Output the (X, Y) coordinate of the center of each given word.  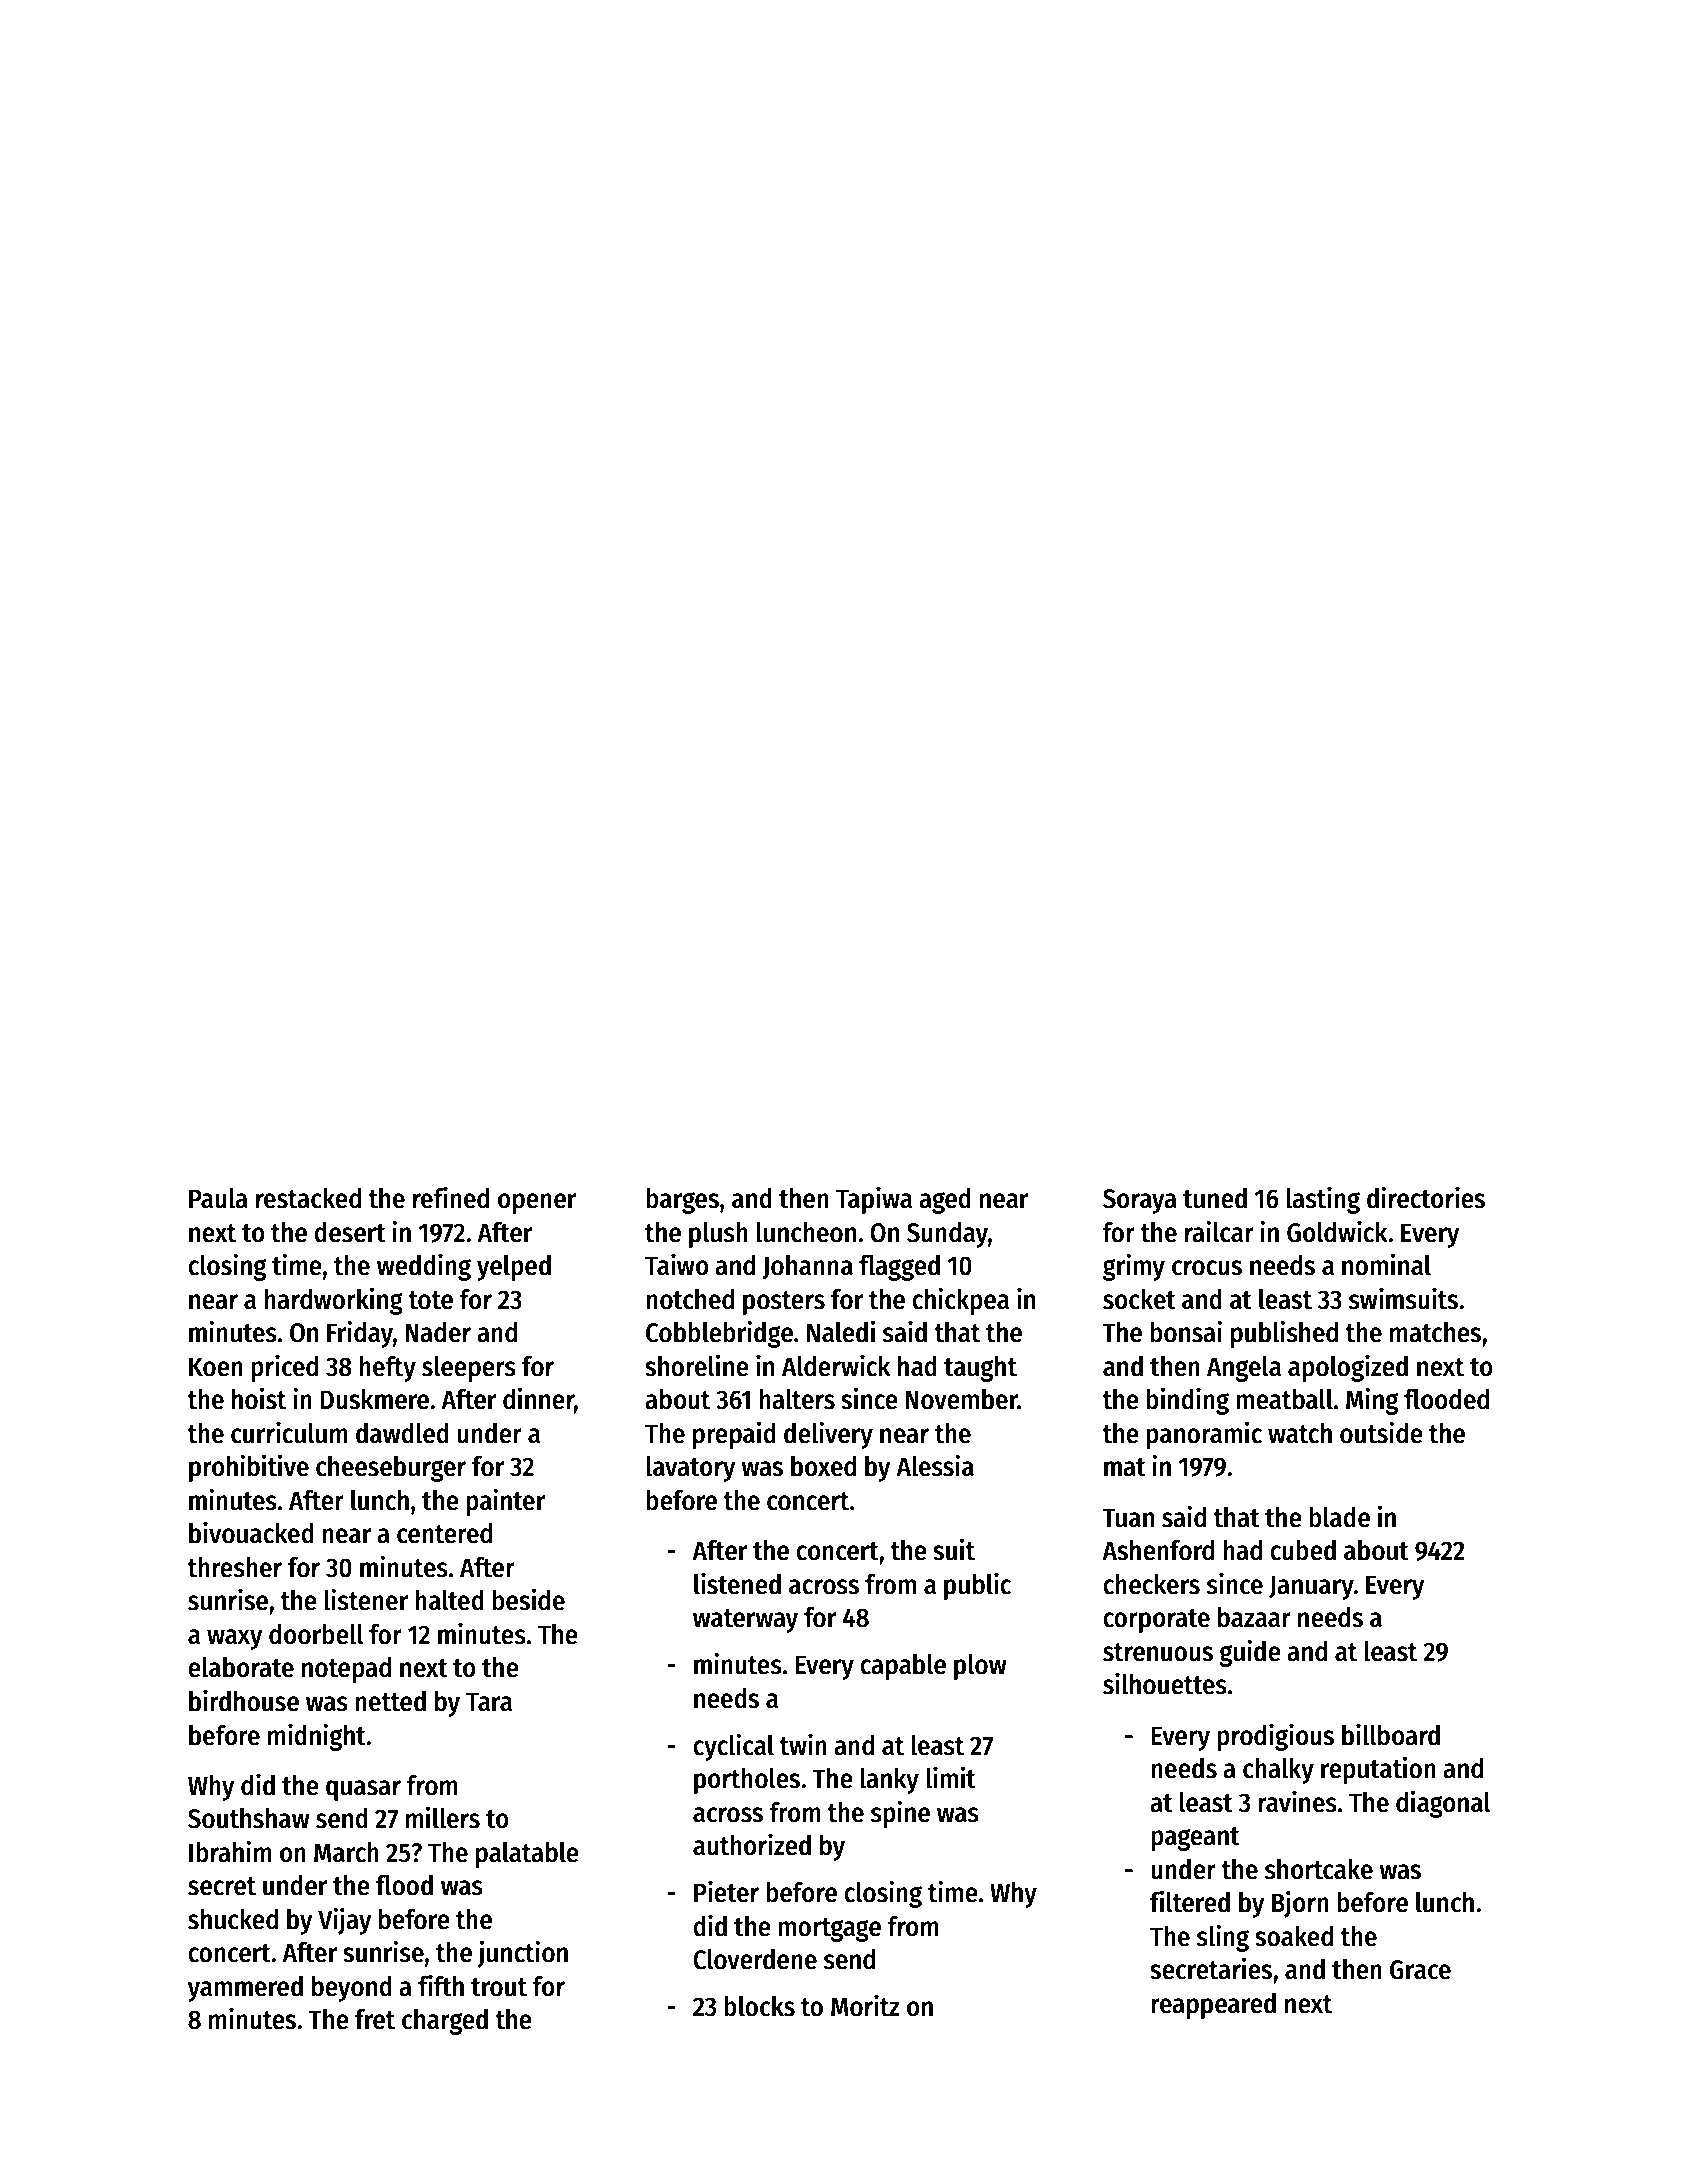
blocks (759, 2006)
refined (451, 1197)
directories (1426, 1197)
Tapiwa (874, 1200)
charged (445, 2022)
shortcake (1319, 1869)
